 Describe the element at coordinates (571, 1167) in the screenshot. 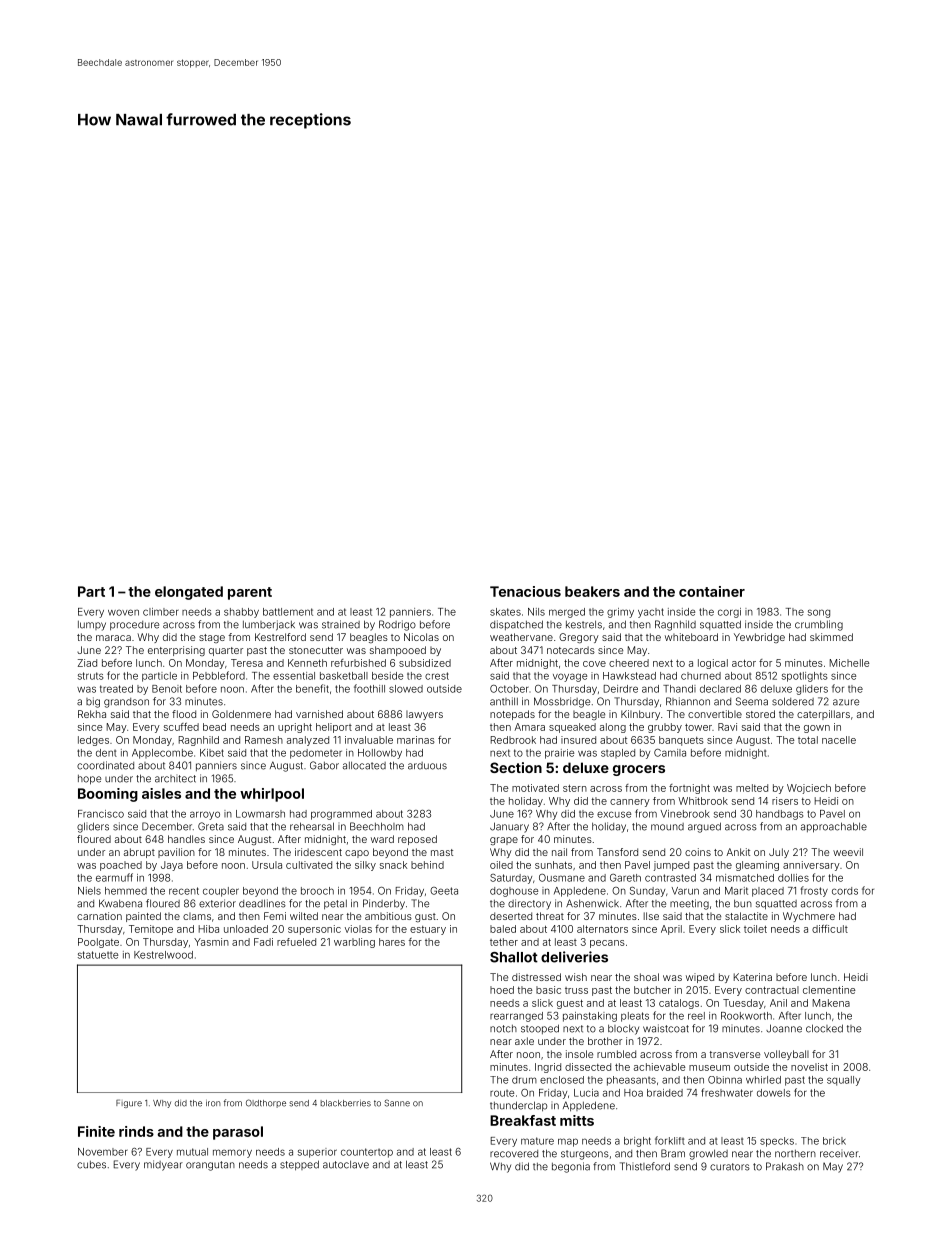

I see `begonia` at that location.
